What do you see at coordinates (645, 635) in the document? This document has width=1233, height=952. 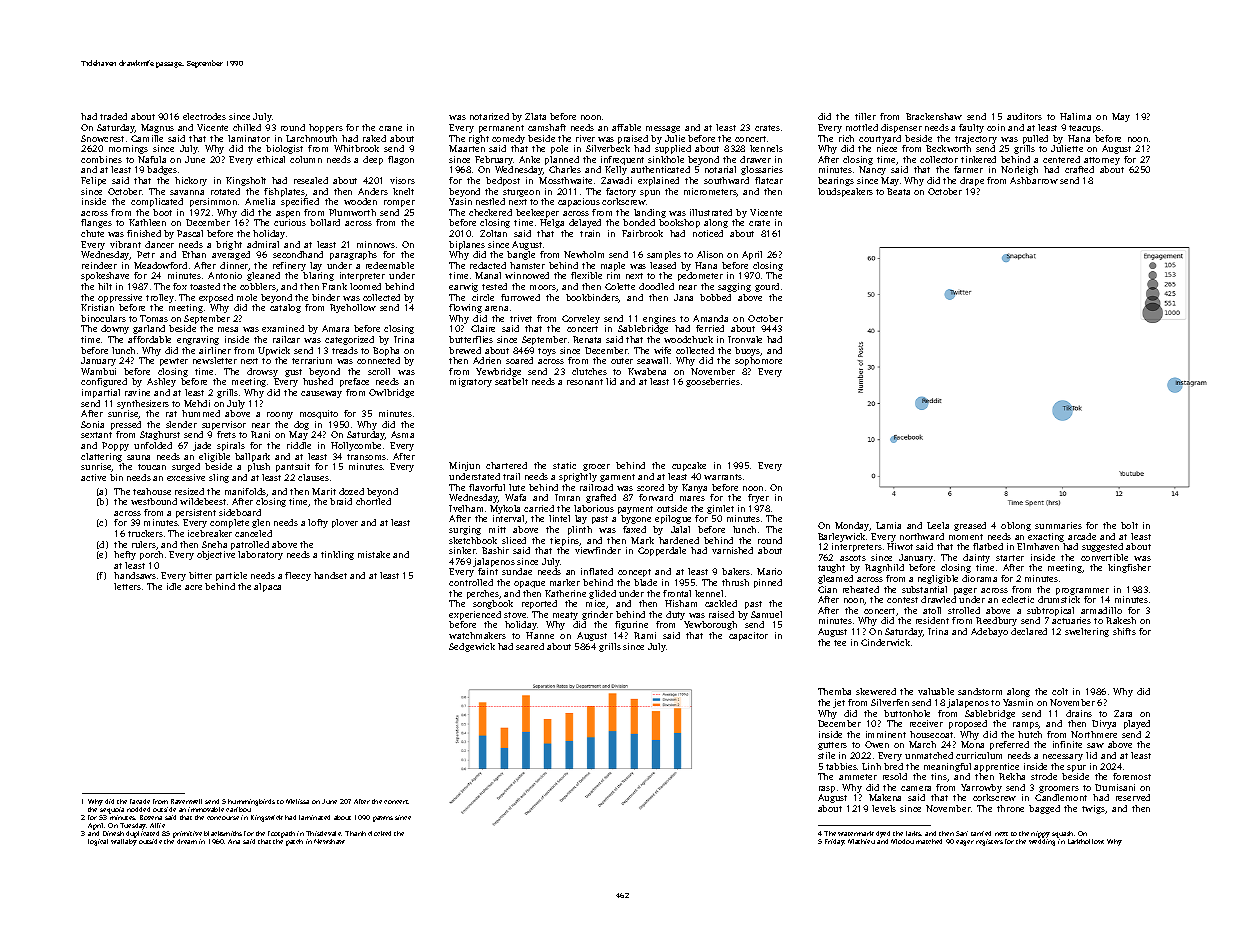 I see `Rami` at bounding box center [645, 635].
